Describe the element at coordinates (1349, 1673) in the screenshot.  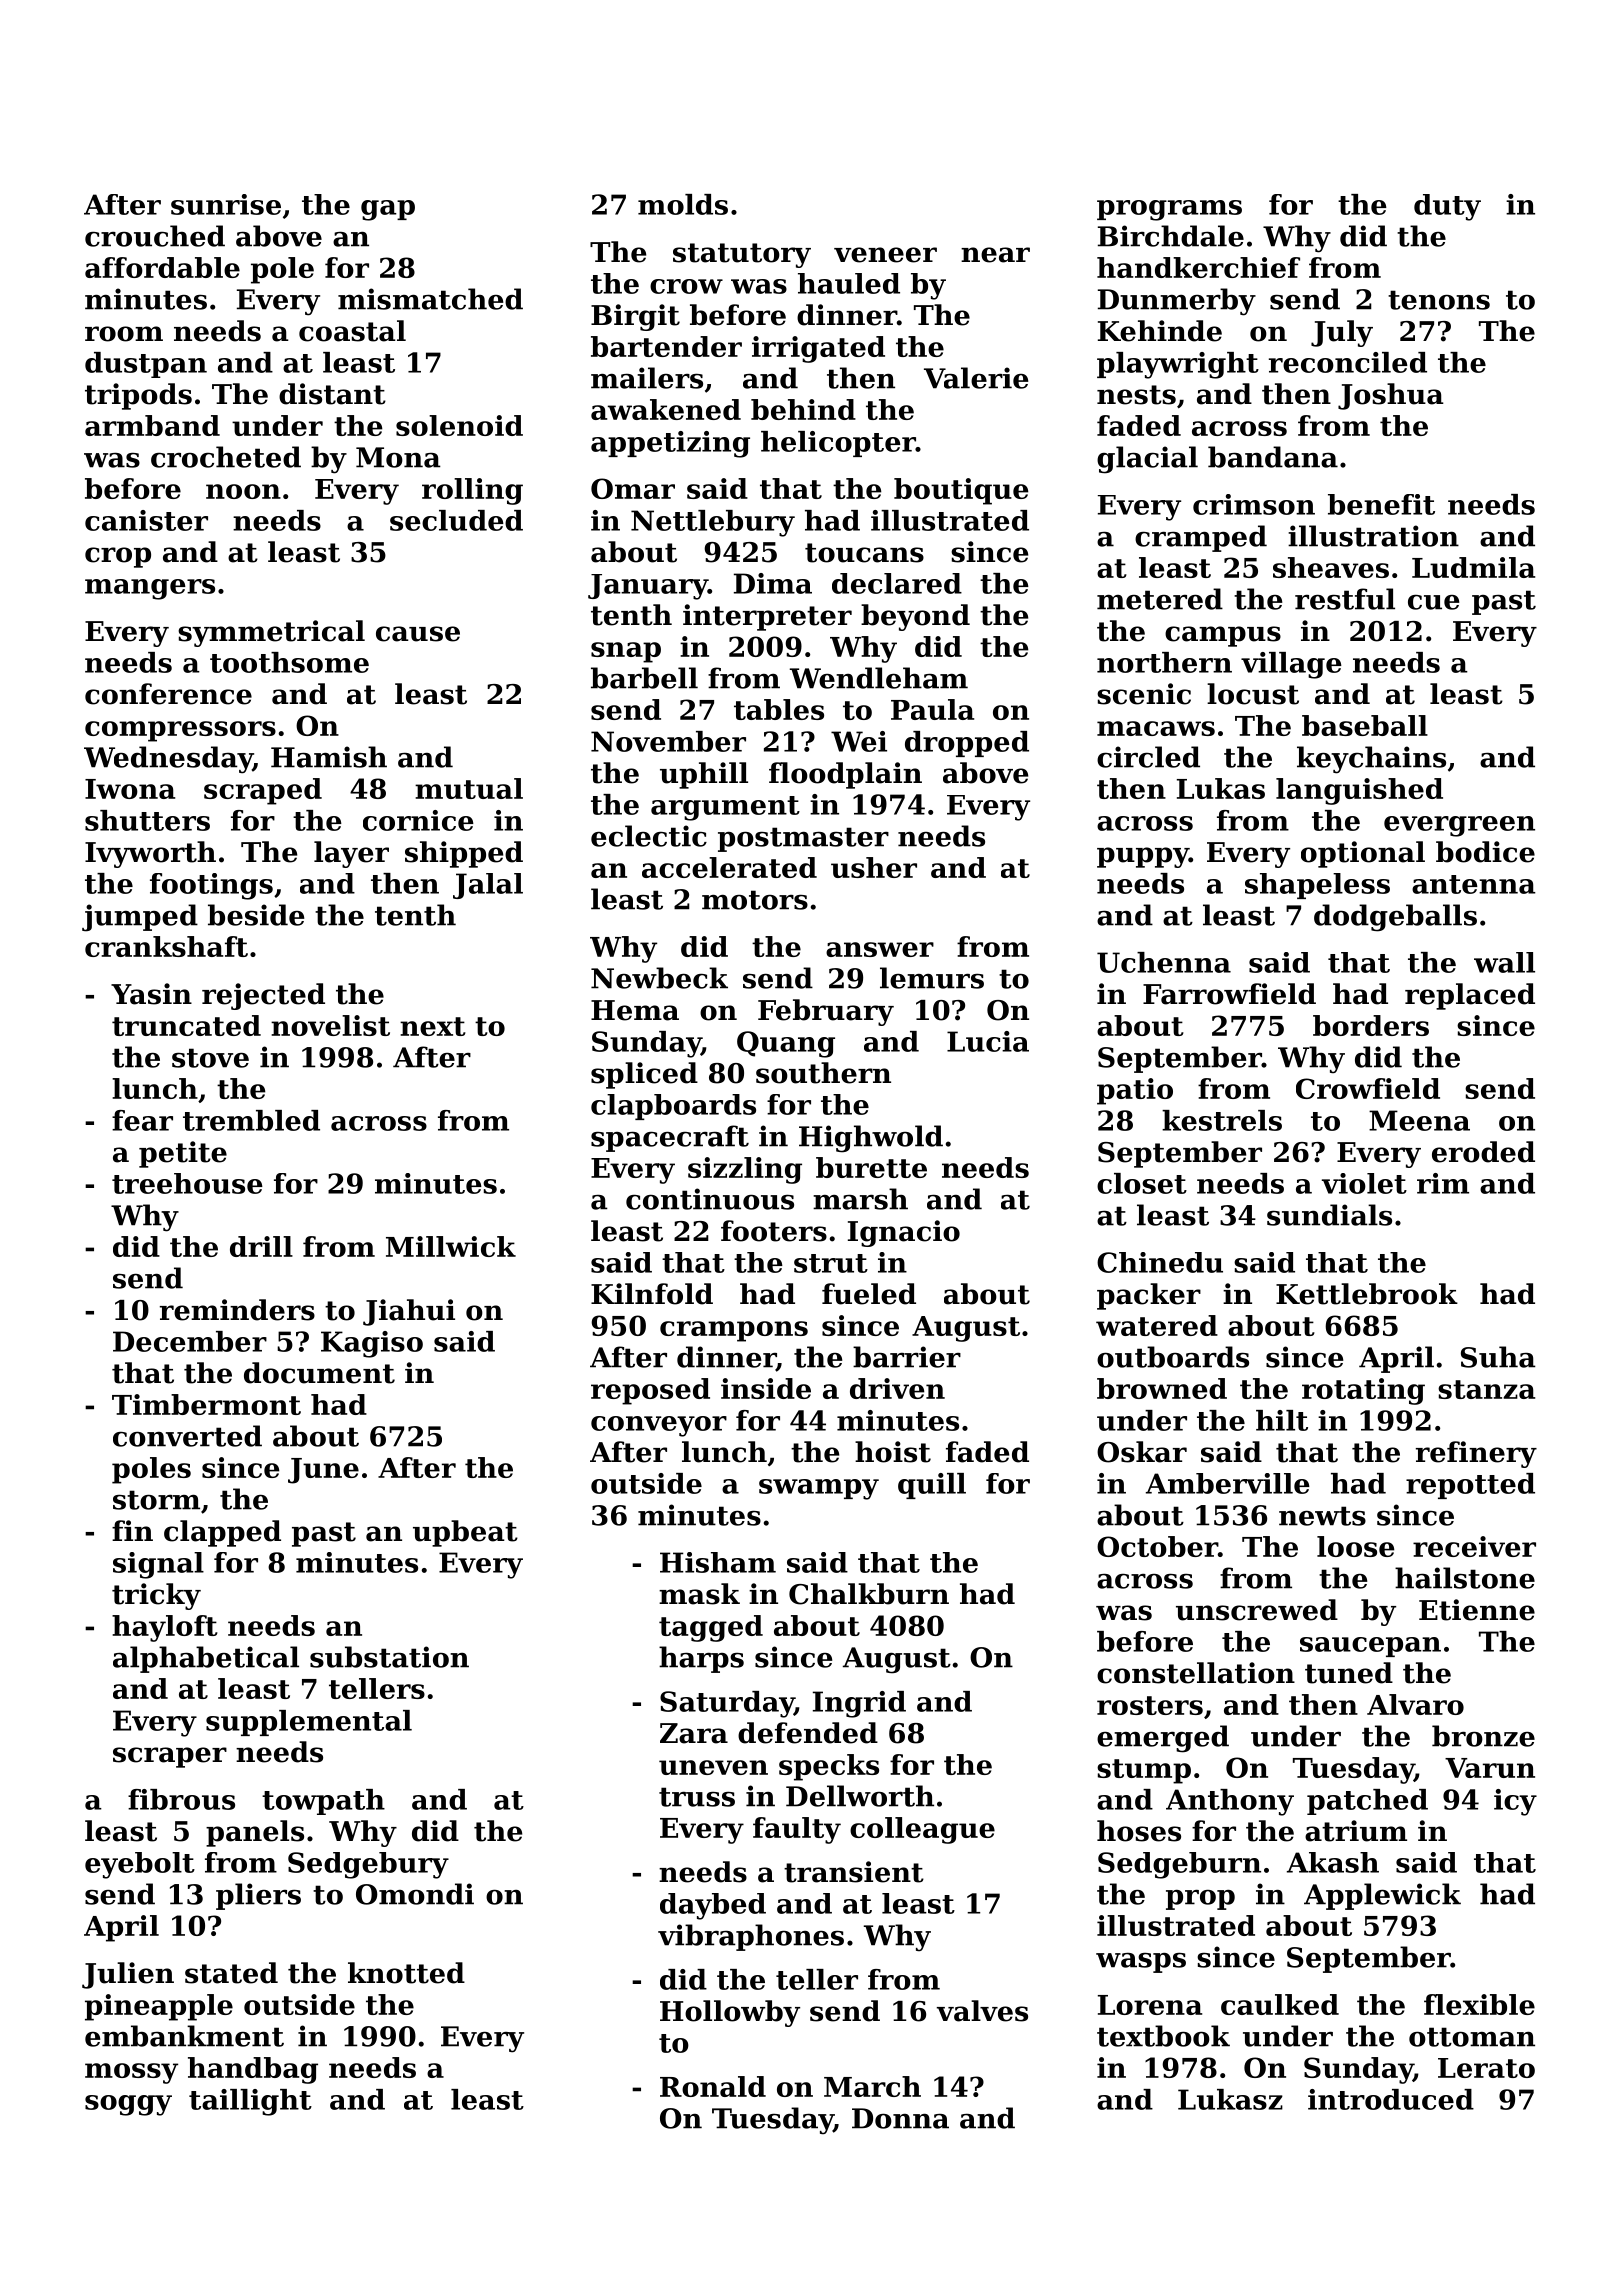
I see `tuned` at that location.
